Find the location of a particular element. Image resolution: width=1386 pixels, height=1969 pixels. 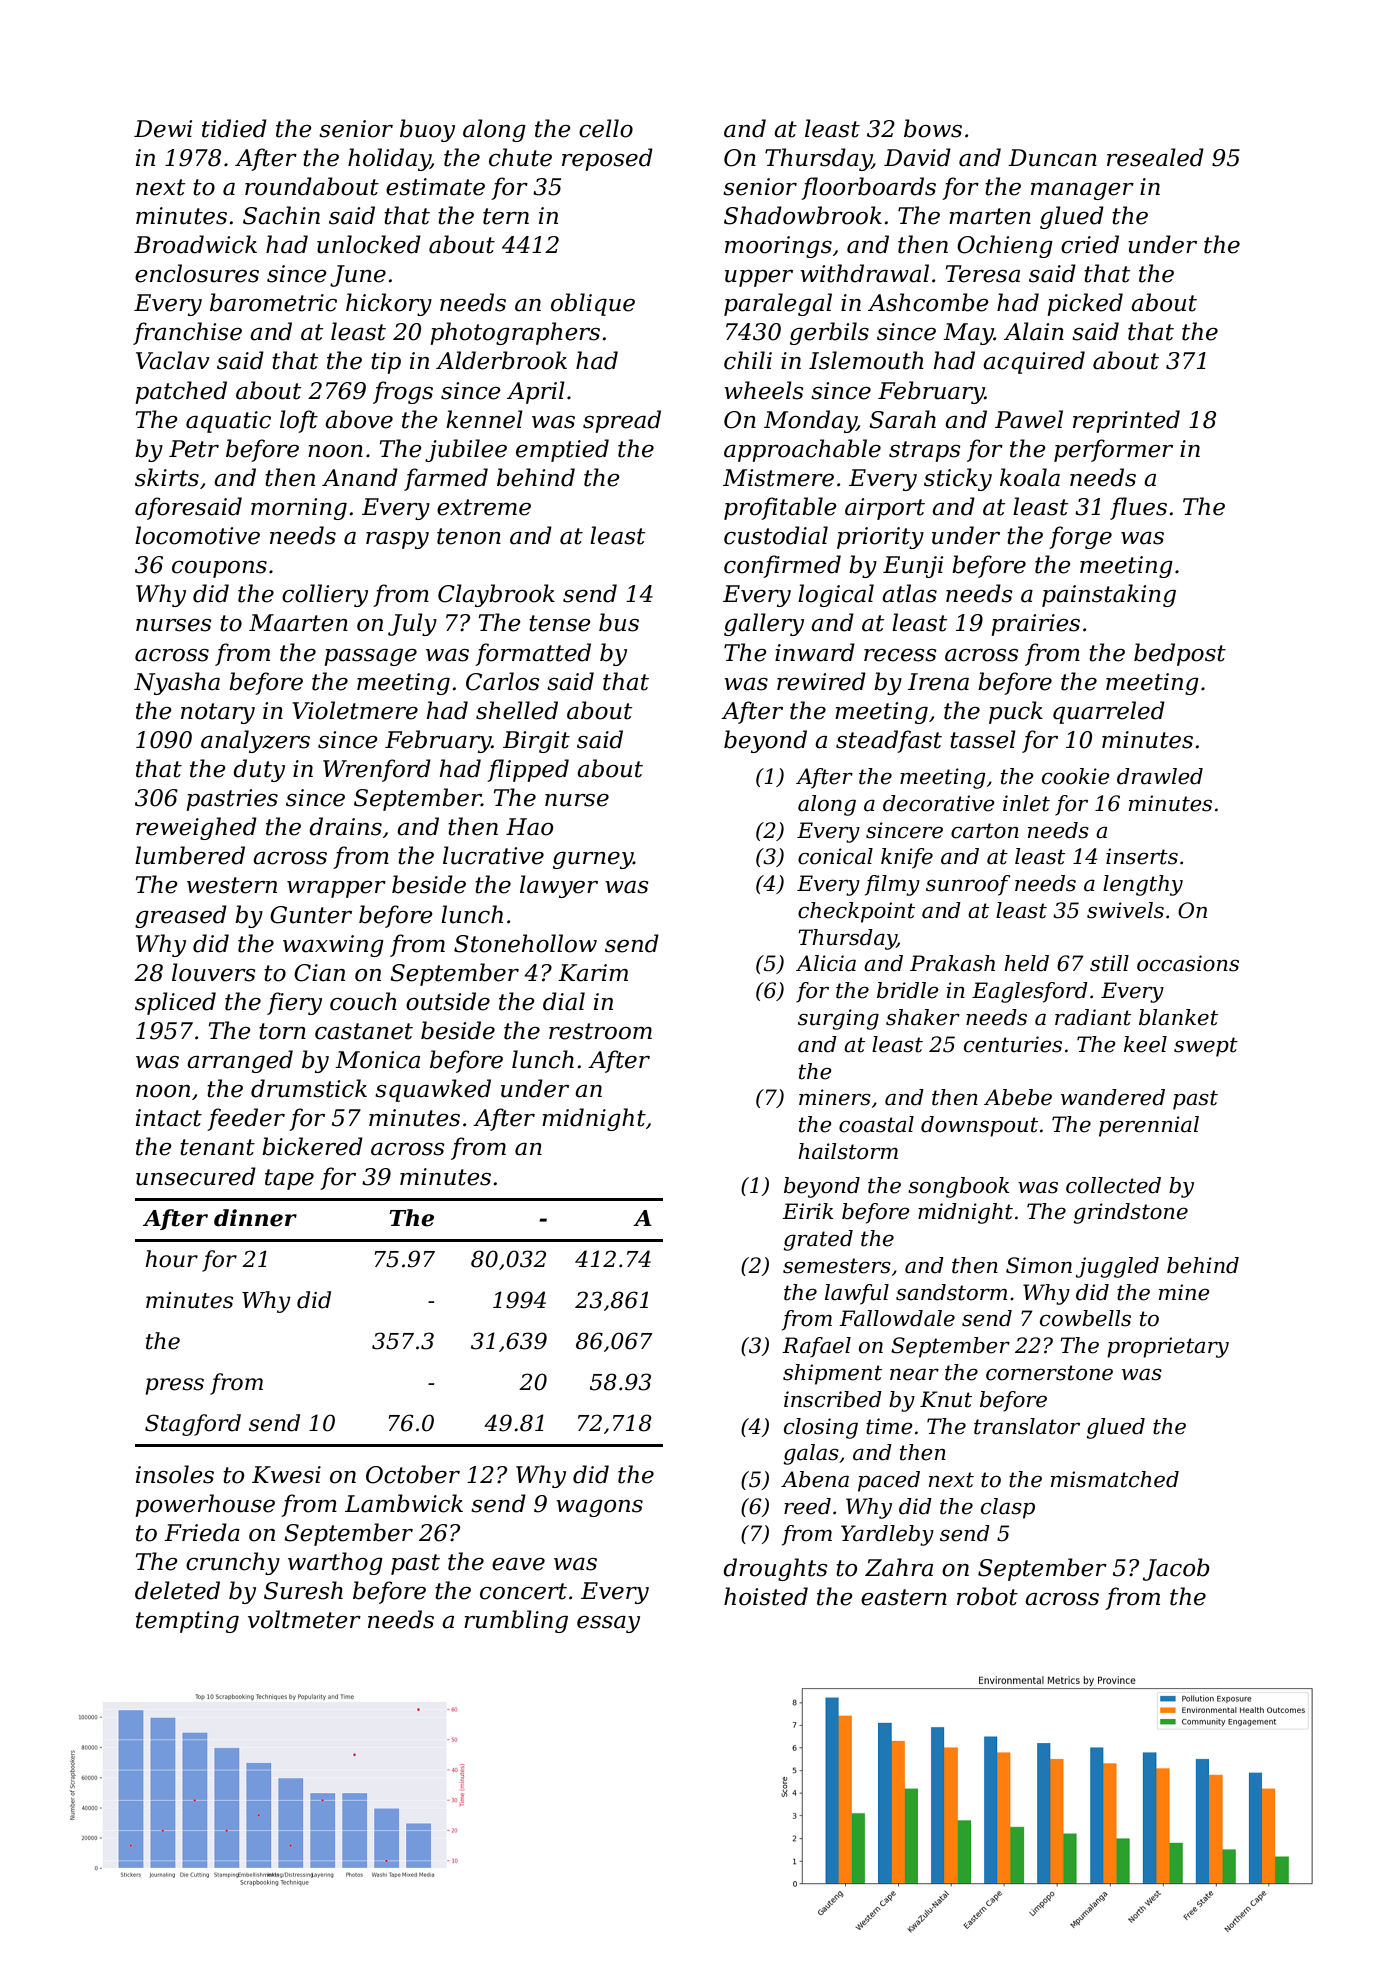

quarreled is located at coordinates (1109, 712).
